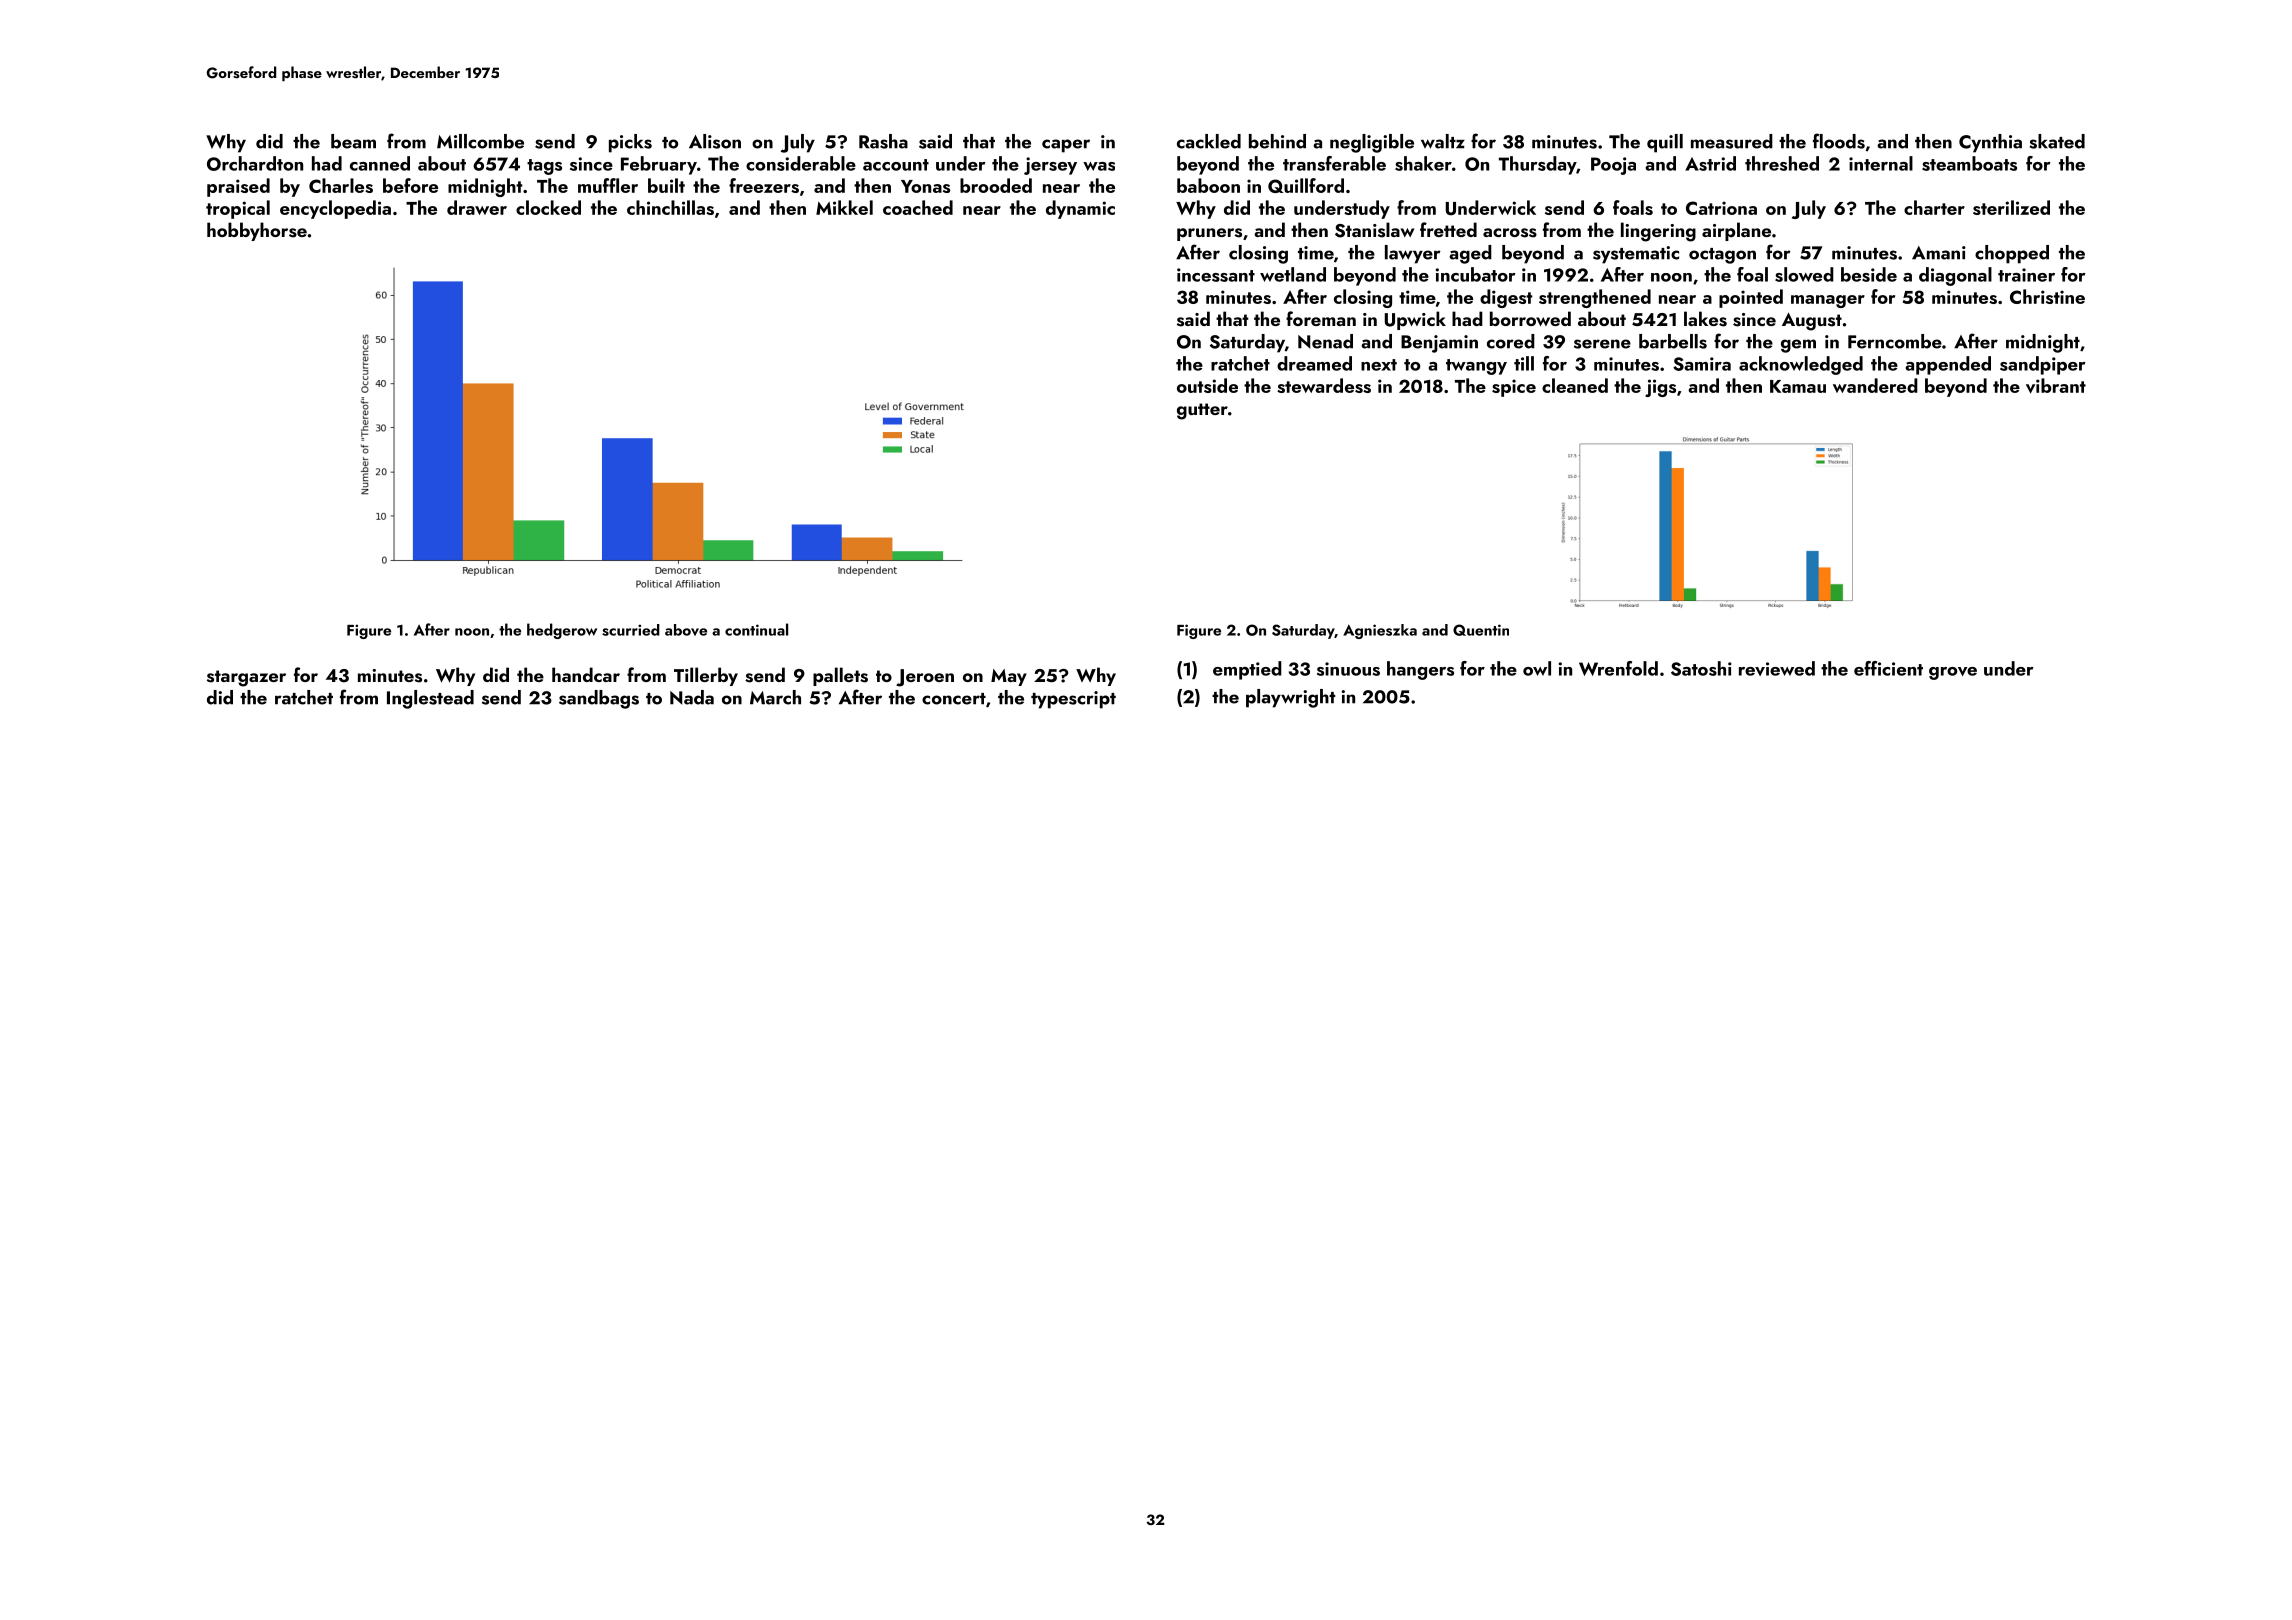 The width and height of the screenshot is (2292, 1620). I want to click on octagon, so click(1722, 256).
